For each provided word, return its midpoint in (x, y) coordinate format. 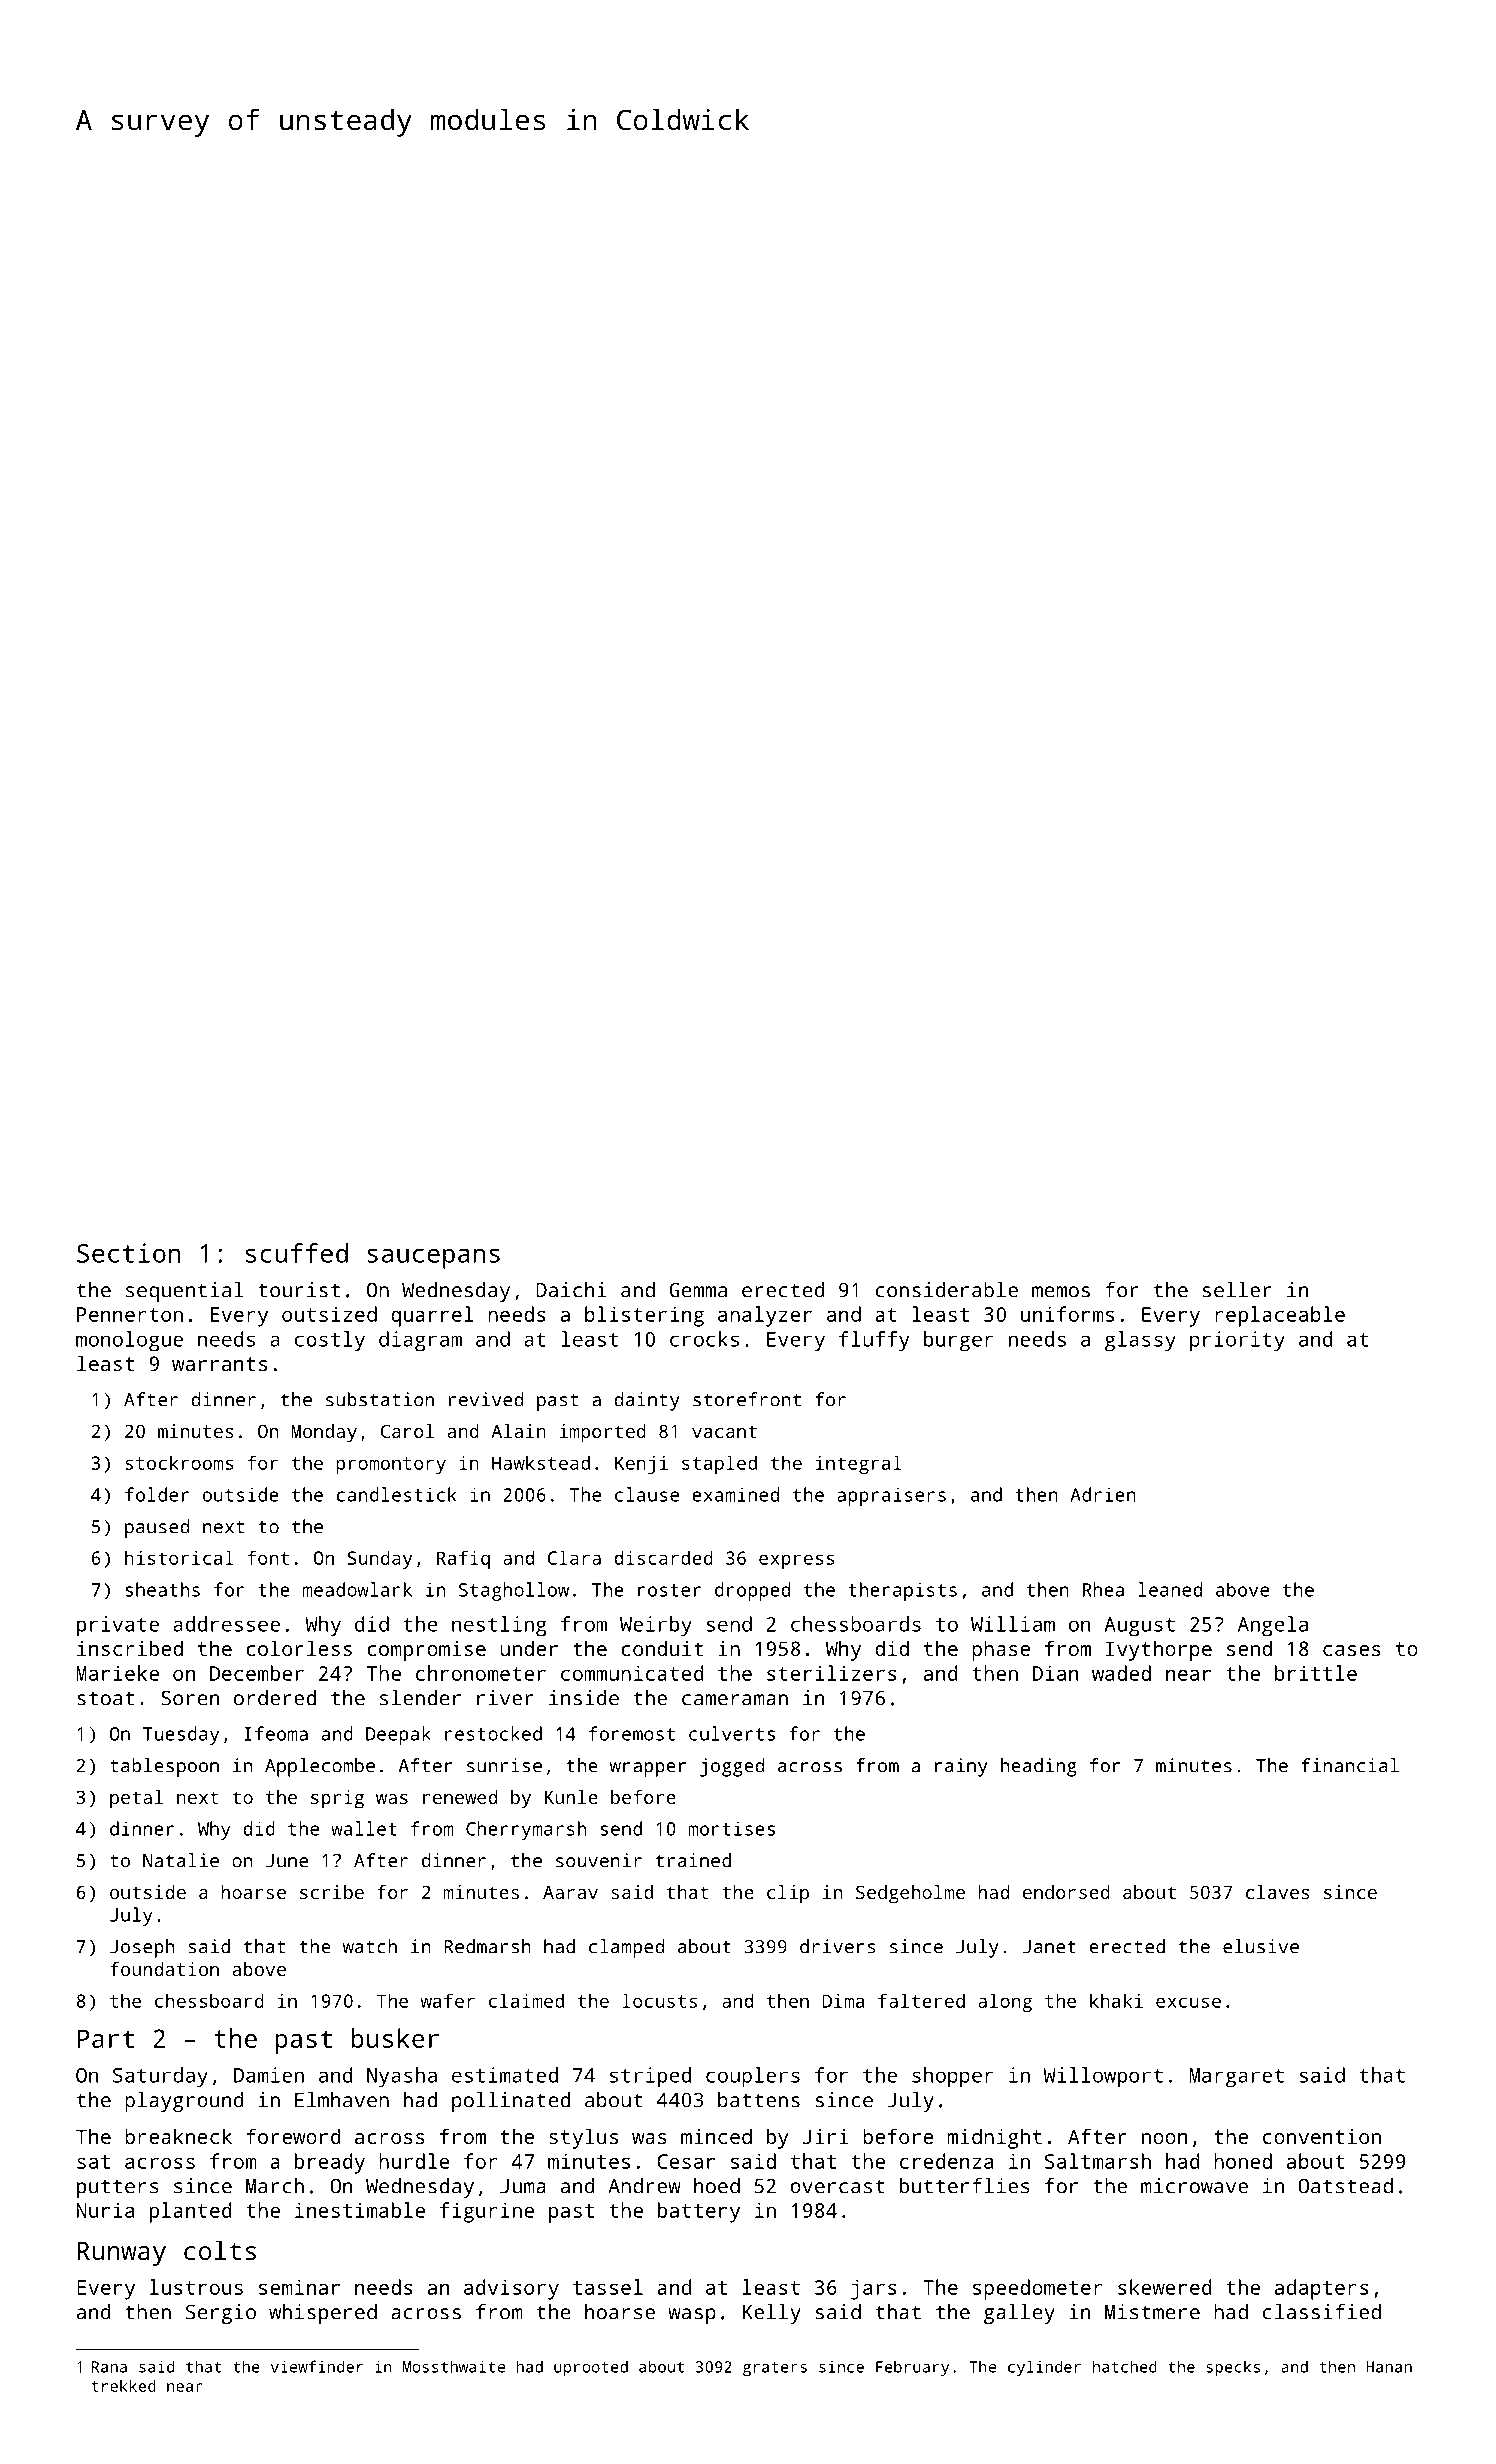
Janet (1049, 1947)
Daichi (571, 1290)
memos (1061, 1292)
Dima (843, 2001)
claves (1278, 1892)
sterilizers (832, 1673)
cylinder (1044, 2368)
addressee (226, 1624)
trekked (124, 2386)
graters (775, 2369)
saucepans (433, 1258)
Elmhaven (342, 2100)
